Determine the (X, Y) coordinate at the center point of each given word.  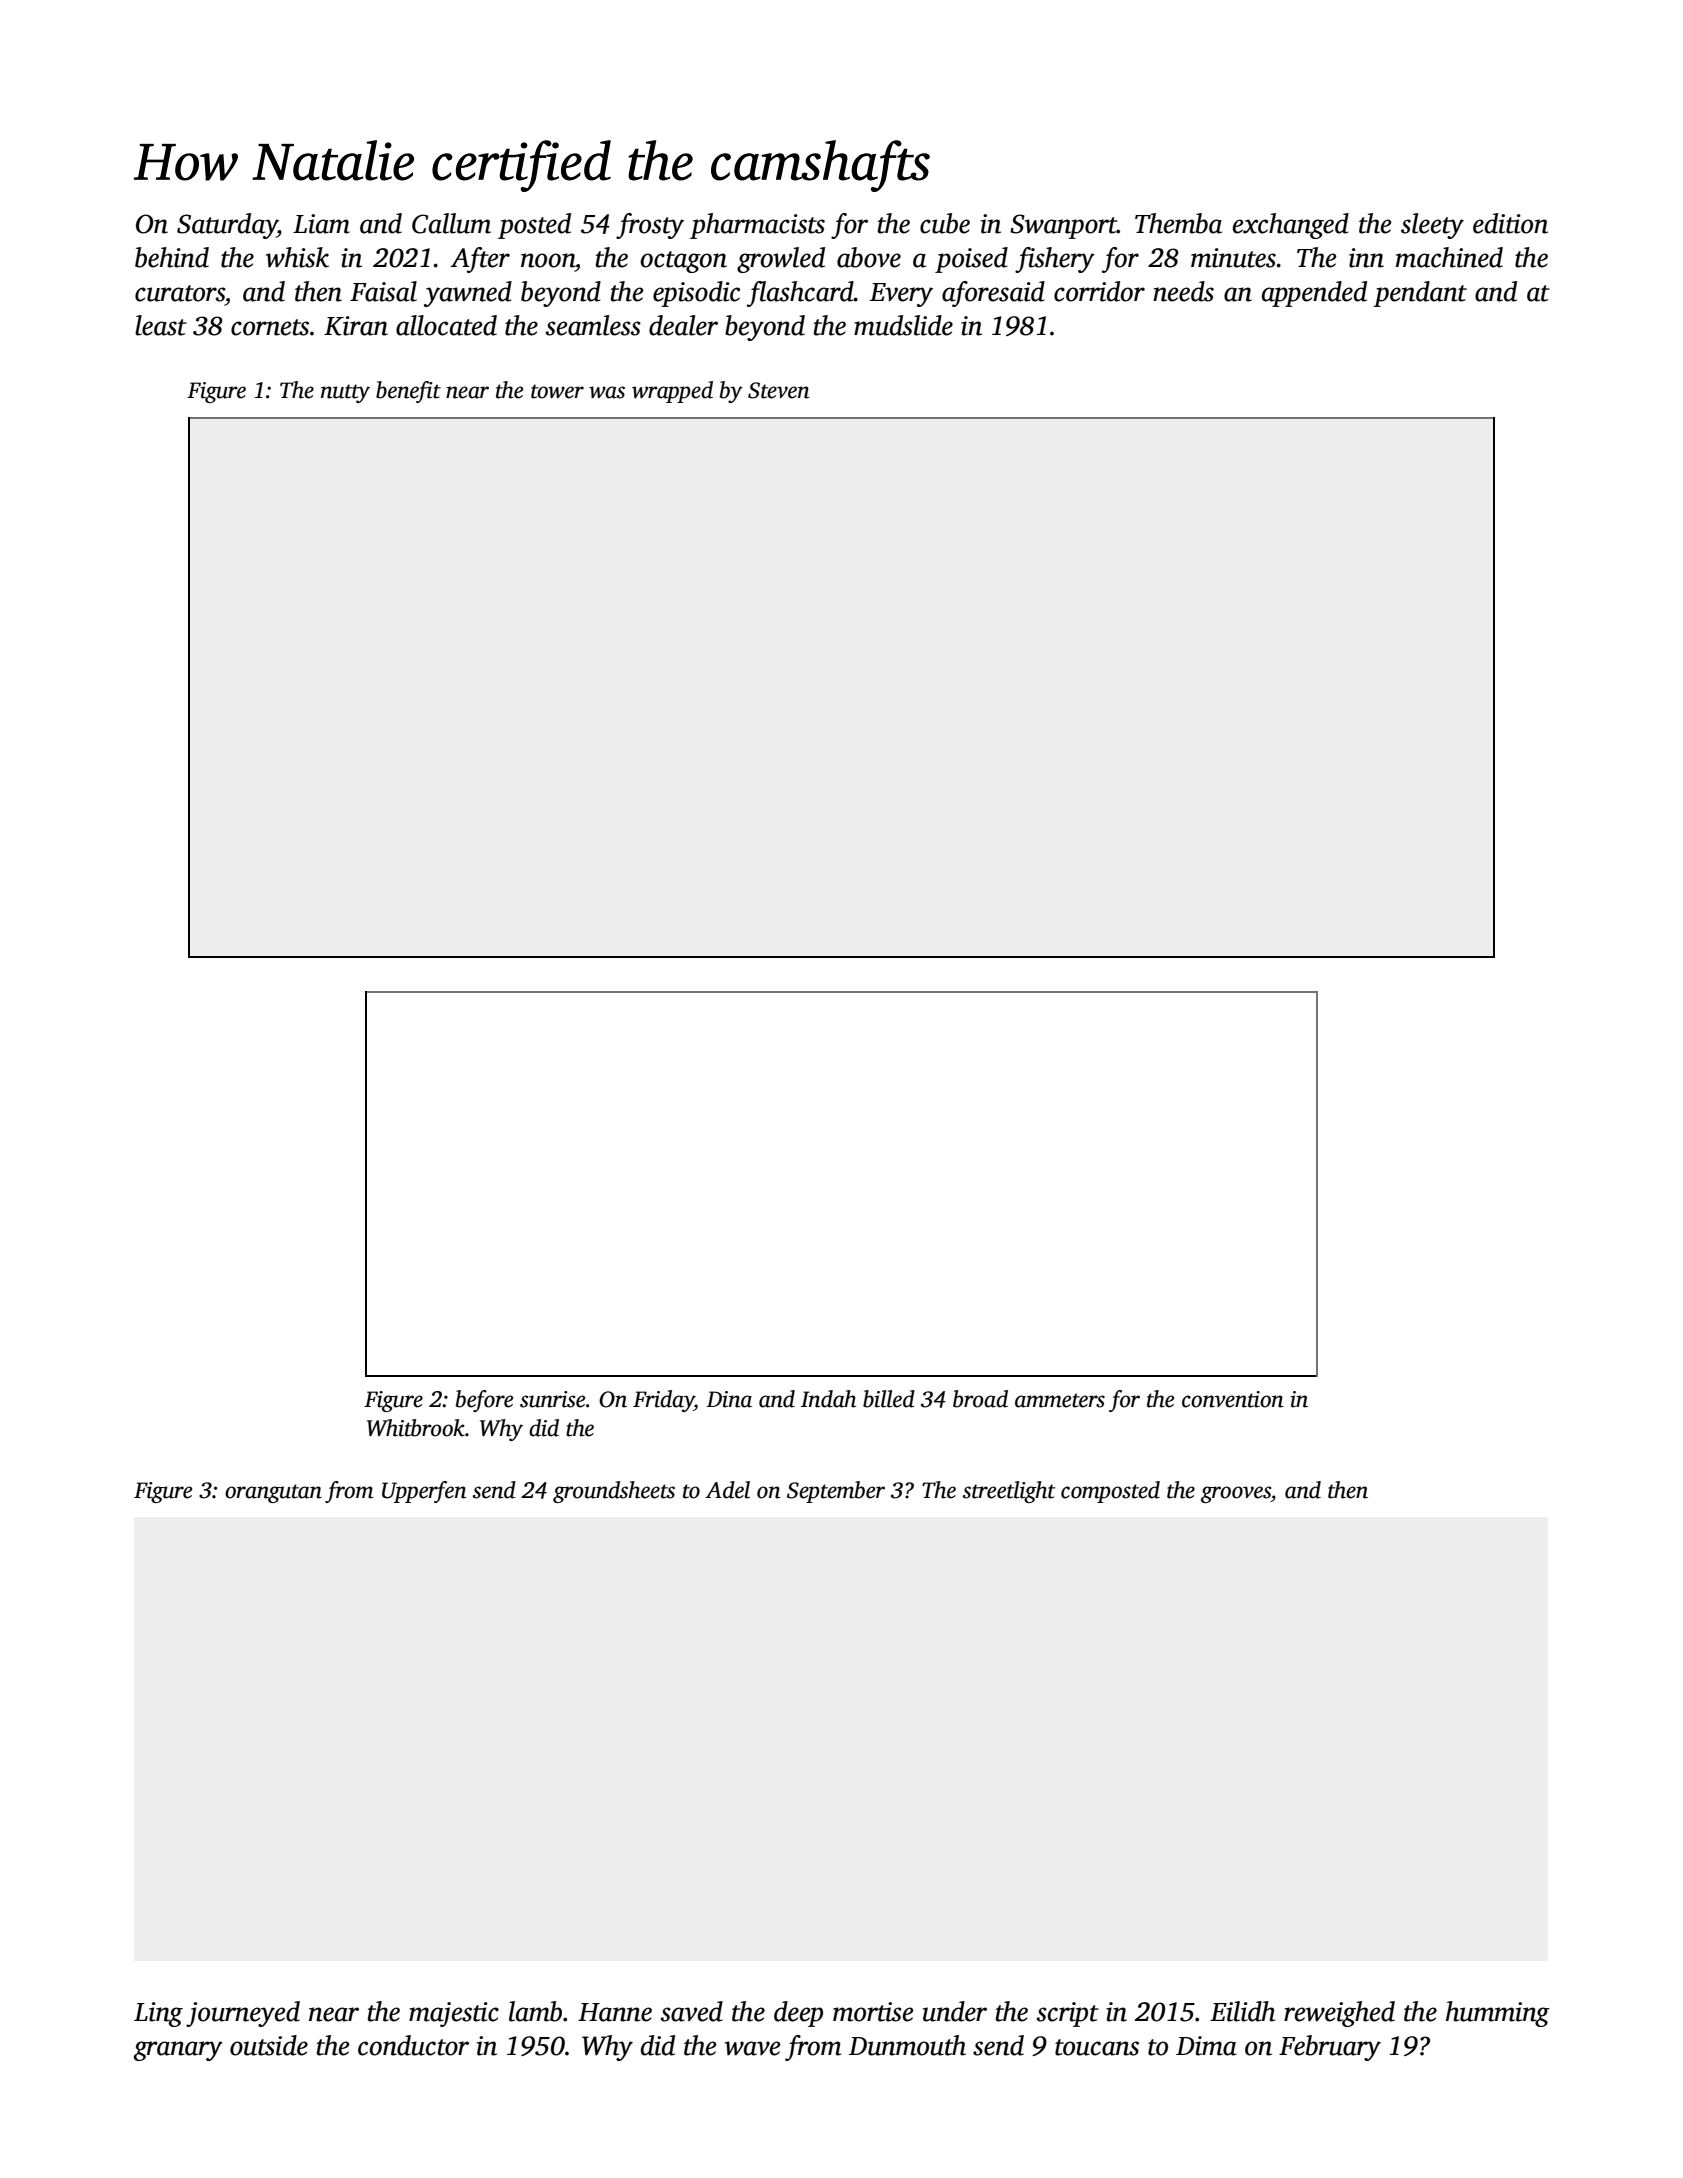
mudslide (903, 325)
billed (889, 1399)
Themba (1178, 223)
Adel (727, 1490)
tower (557, 391)
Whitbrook (416, 1428)
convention (1233, 1399)
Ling (158, 2014)
